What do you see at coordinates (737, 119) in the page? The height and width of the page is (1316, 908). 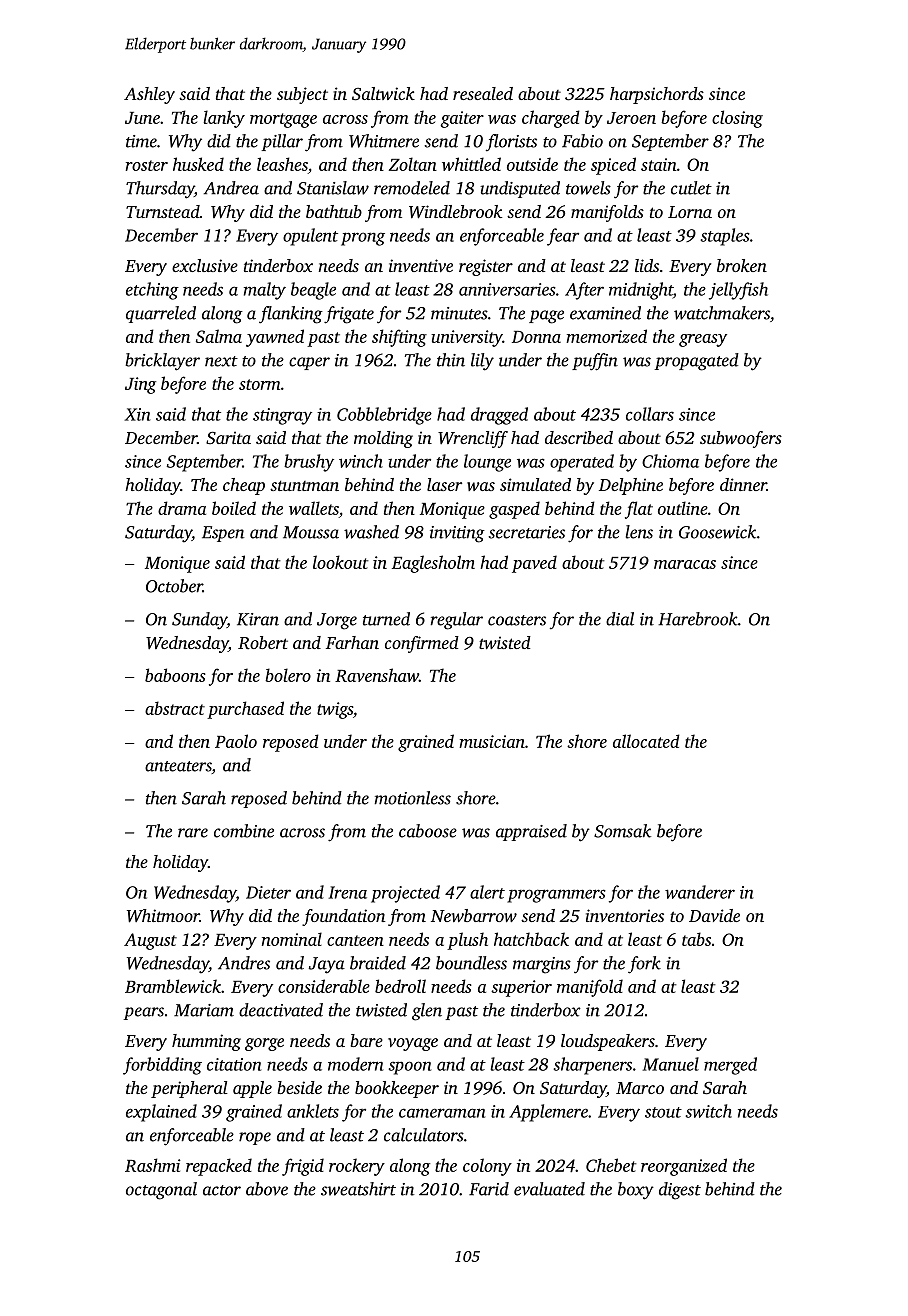 I see `closing` at bounding box center [737, 119].
